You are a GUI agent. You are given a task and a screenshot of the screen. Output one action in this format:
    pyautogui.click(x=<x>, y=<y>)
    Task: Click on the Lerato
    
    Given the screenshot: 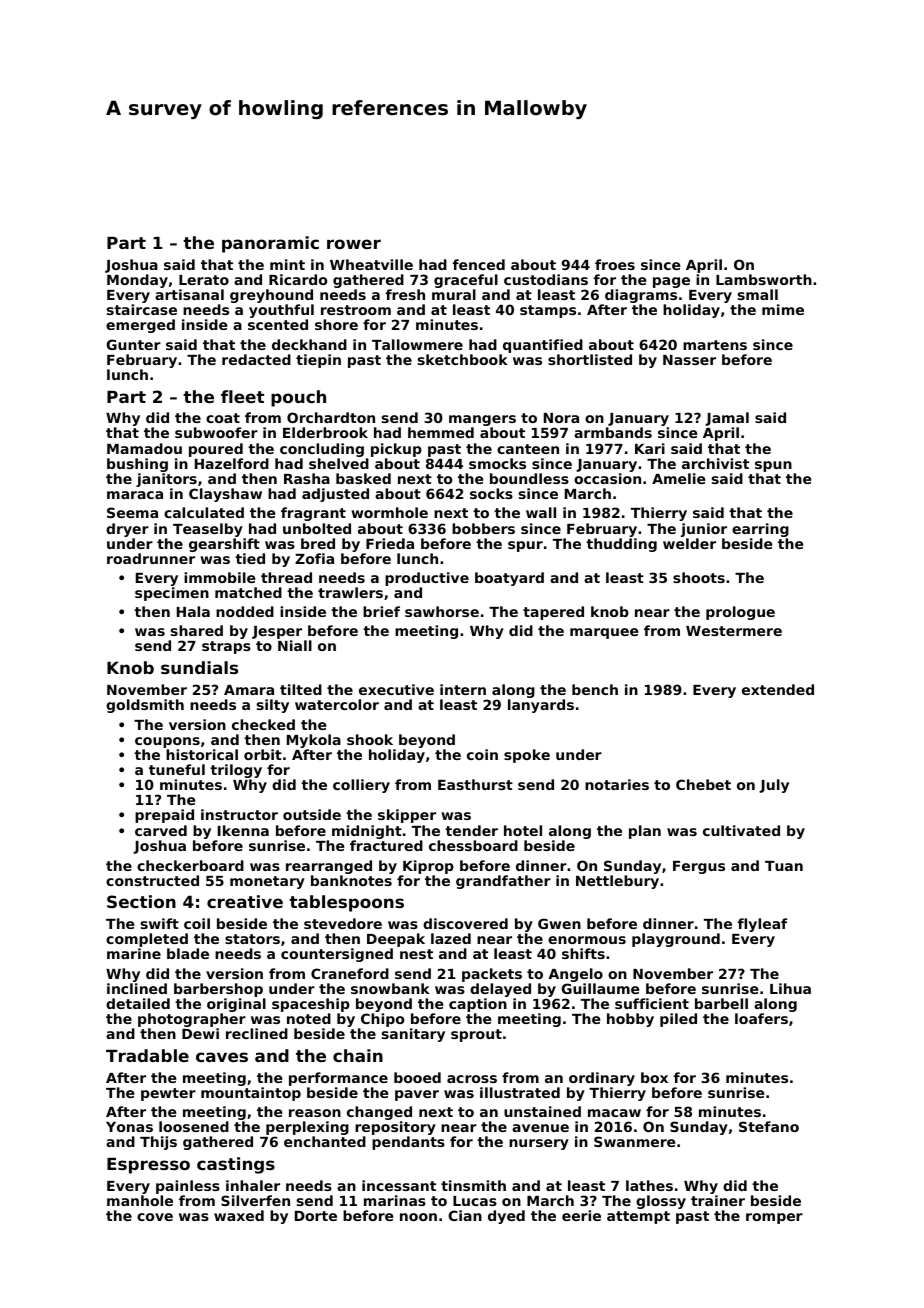 What is the action you would take?
    pyautogui.click(x=204, y=280)
